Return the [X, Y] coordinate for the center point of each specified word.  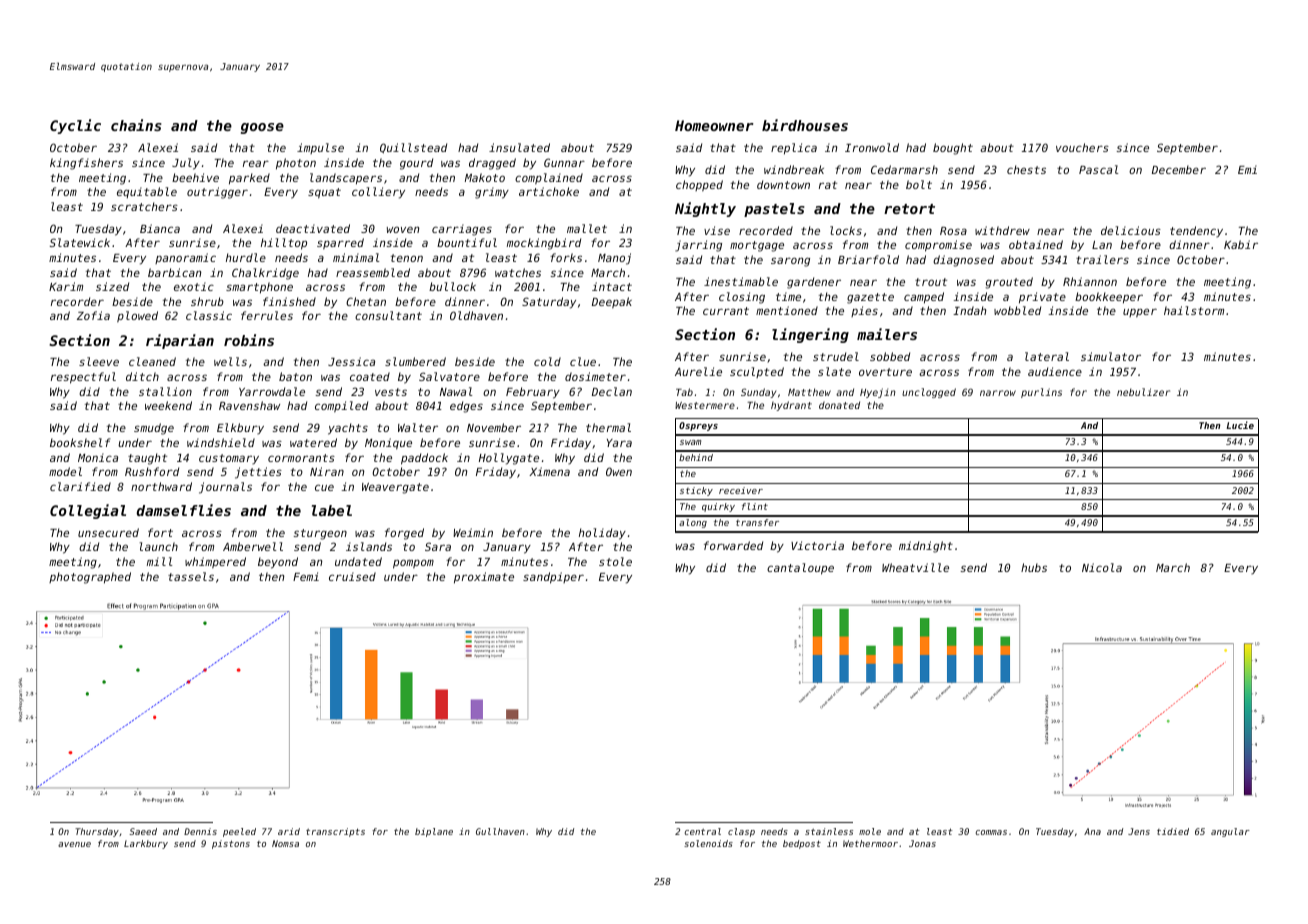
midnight [926, 547]
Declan [612, 391]
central [703, 831]
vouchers [1082, 147]
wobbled [1017, 310]
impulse [320, 148]
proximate [484, 578]
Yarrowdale [272, 391]
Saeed [143, 831]
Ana [1092, 831]
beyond [278, 563]
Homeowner [714, 125]
